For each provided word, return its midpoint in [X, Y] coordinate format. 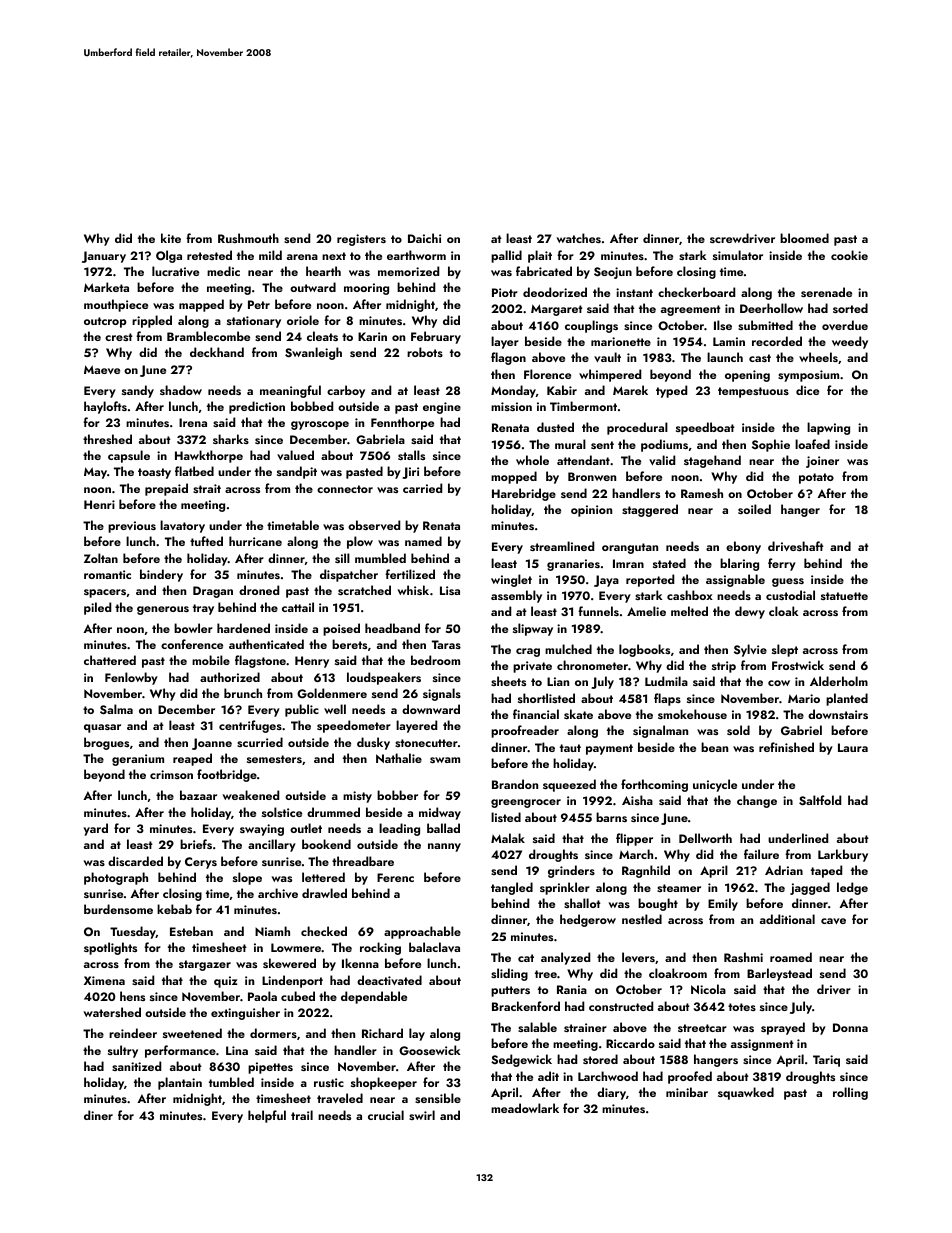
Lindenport [292, 981]
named [423, 541]
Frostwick [798, 665]
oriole [303, 320]
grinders [571, 871]
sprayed [783, 1028]
